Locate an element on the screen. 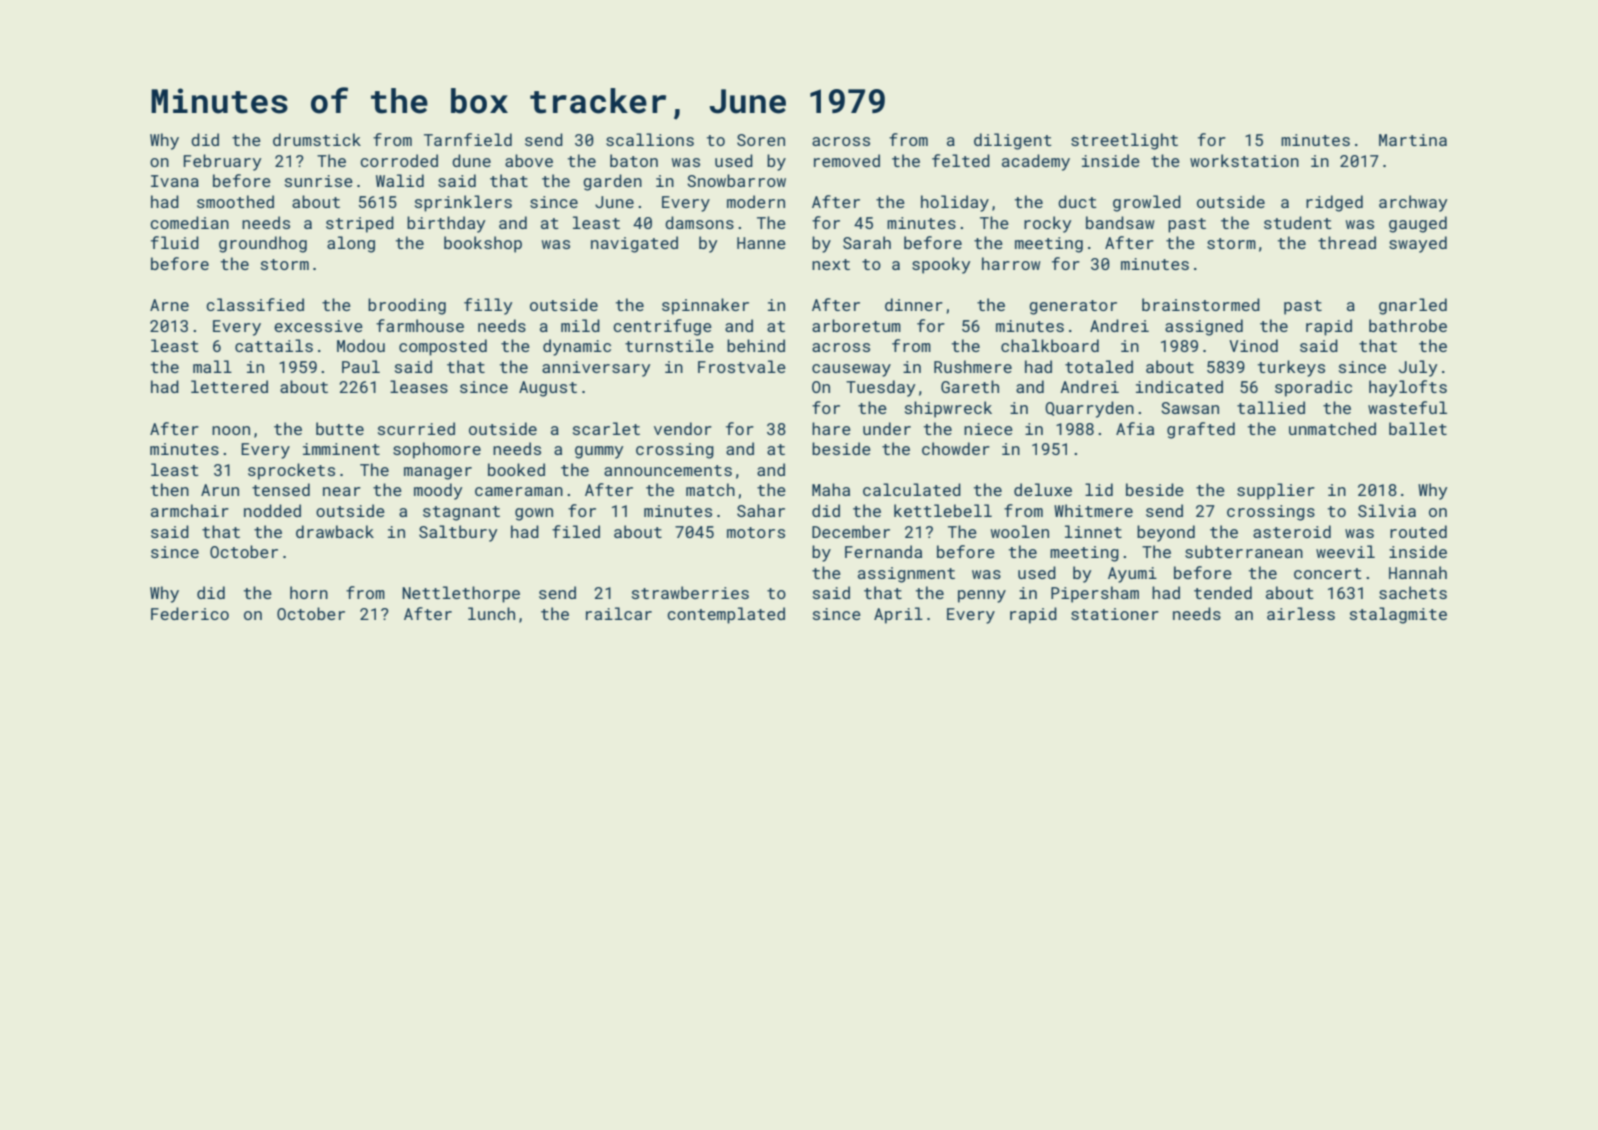 This screenshot has height=1130, width=1598. imminent is located at coordinates (341, 449).
